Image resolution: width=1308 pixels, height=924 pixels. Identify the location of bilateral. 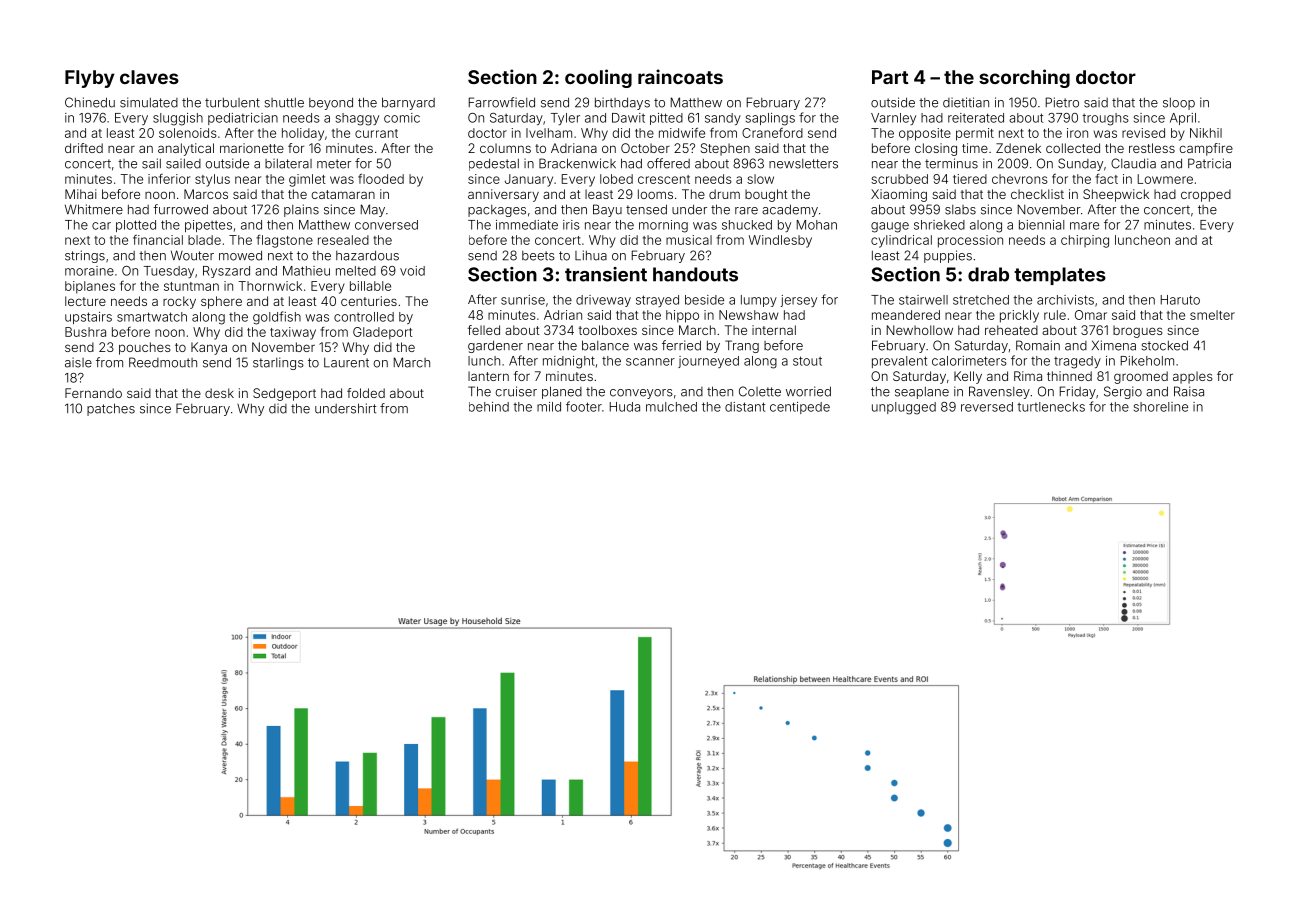
(288, 163).
